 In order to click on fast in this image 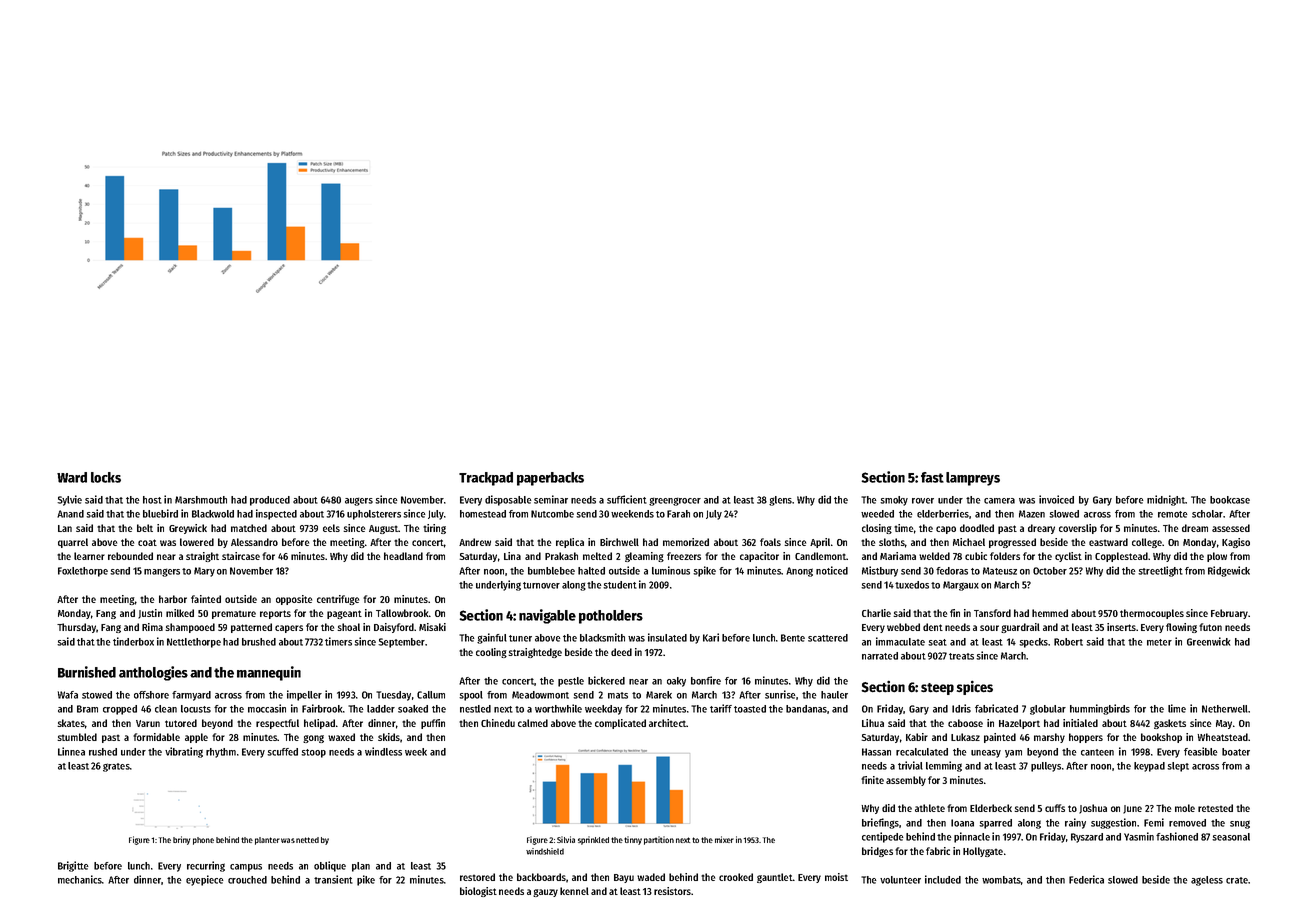, I will do `click(932, 477)`.
